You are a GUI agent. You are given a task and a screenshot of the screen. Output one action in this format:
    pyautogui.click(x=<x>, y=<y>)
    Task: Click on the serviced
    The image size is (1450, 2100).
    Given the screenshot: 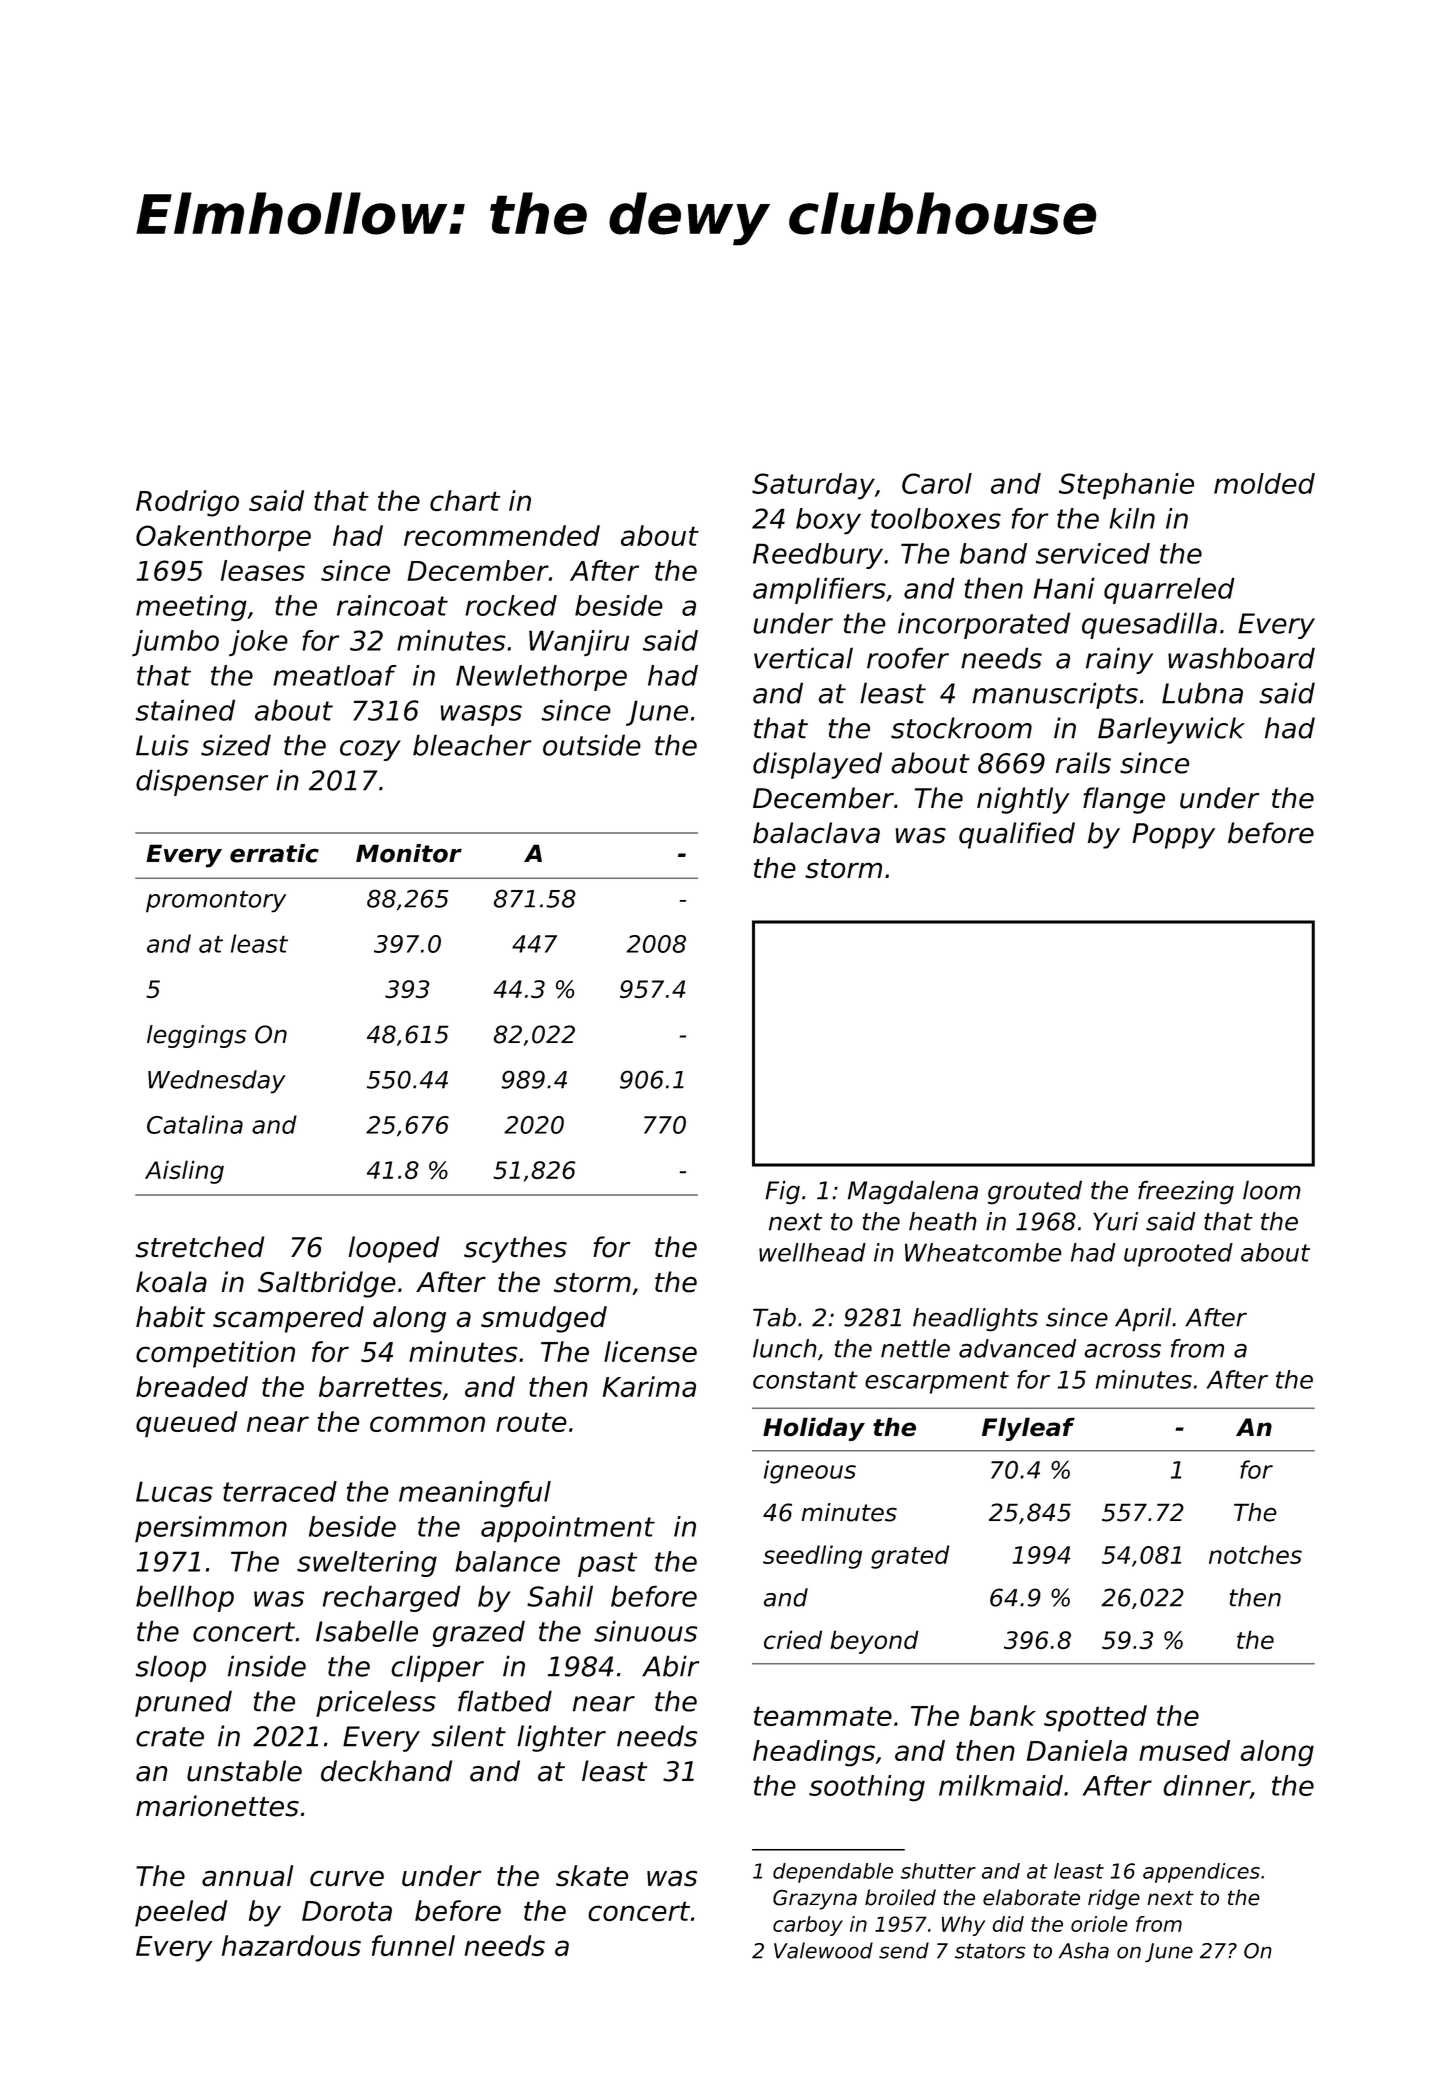 What is the action you would take?
    pyautogui.click(x=1093, y=553)
